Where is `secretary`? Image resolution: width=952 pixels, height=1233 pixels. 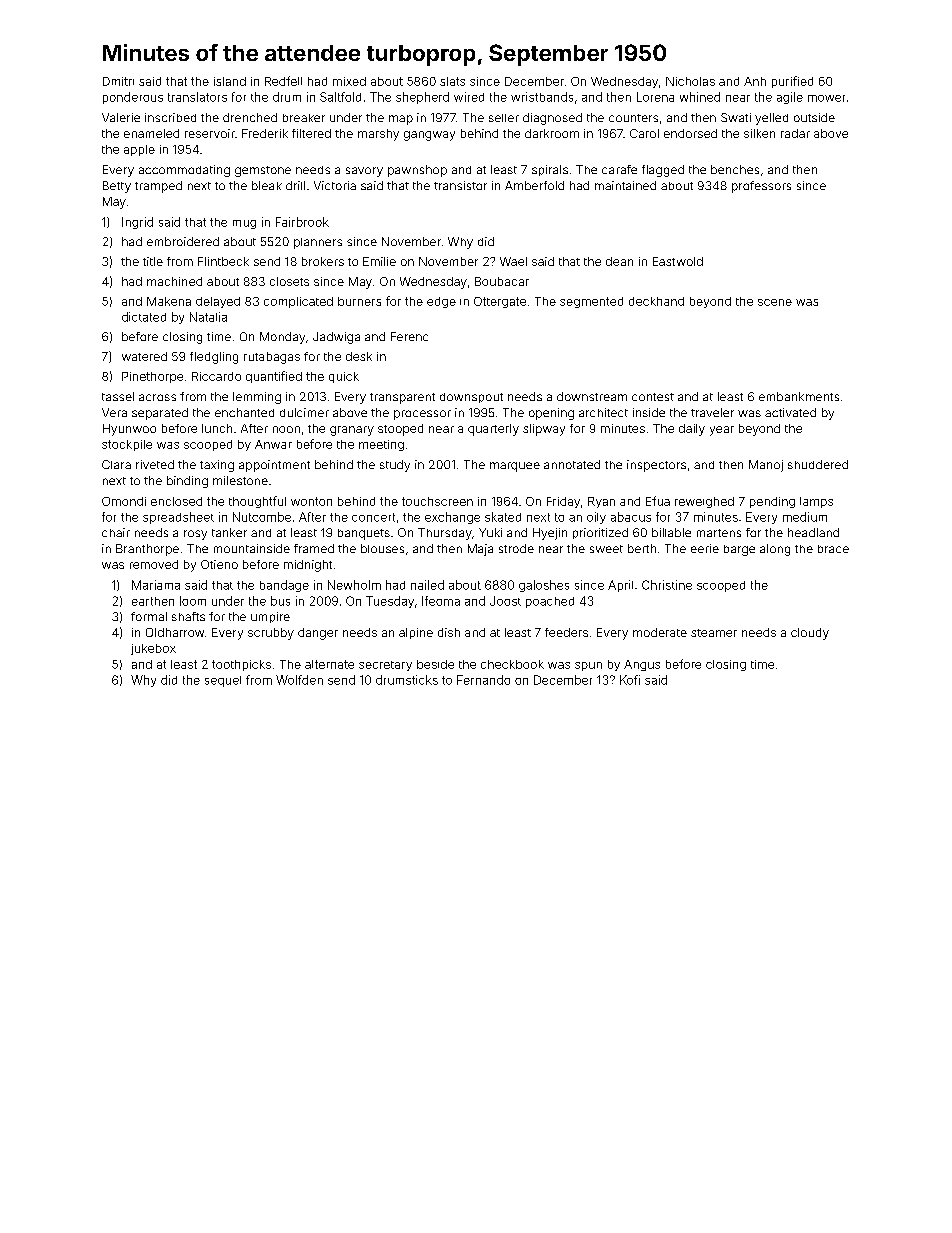 secretary is located at coordinates (385, 666).
